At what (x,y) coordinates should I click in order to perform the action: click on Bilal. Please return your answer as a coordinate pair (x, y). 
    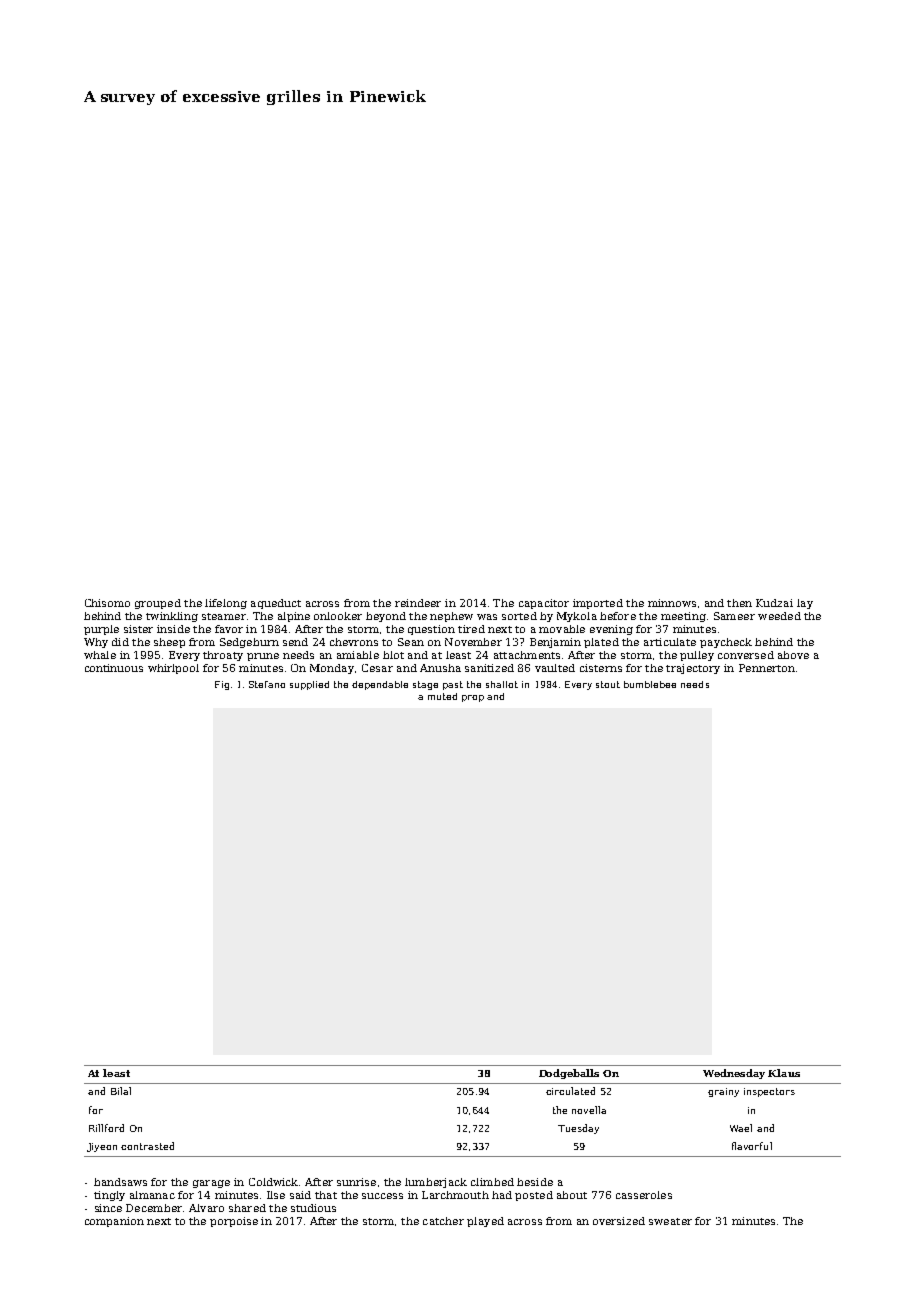
    Looking at the image, I should click on (121, 1091).
